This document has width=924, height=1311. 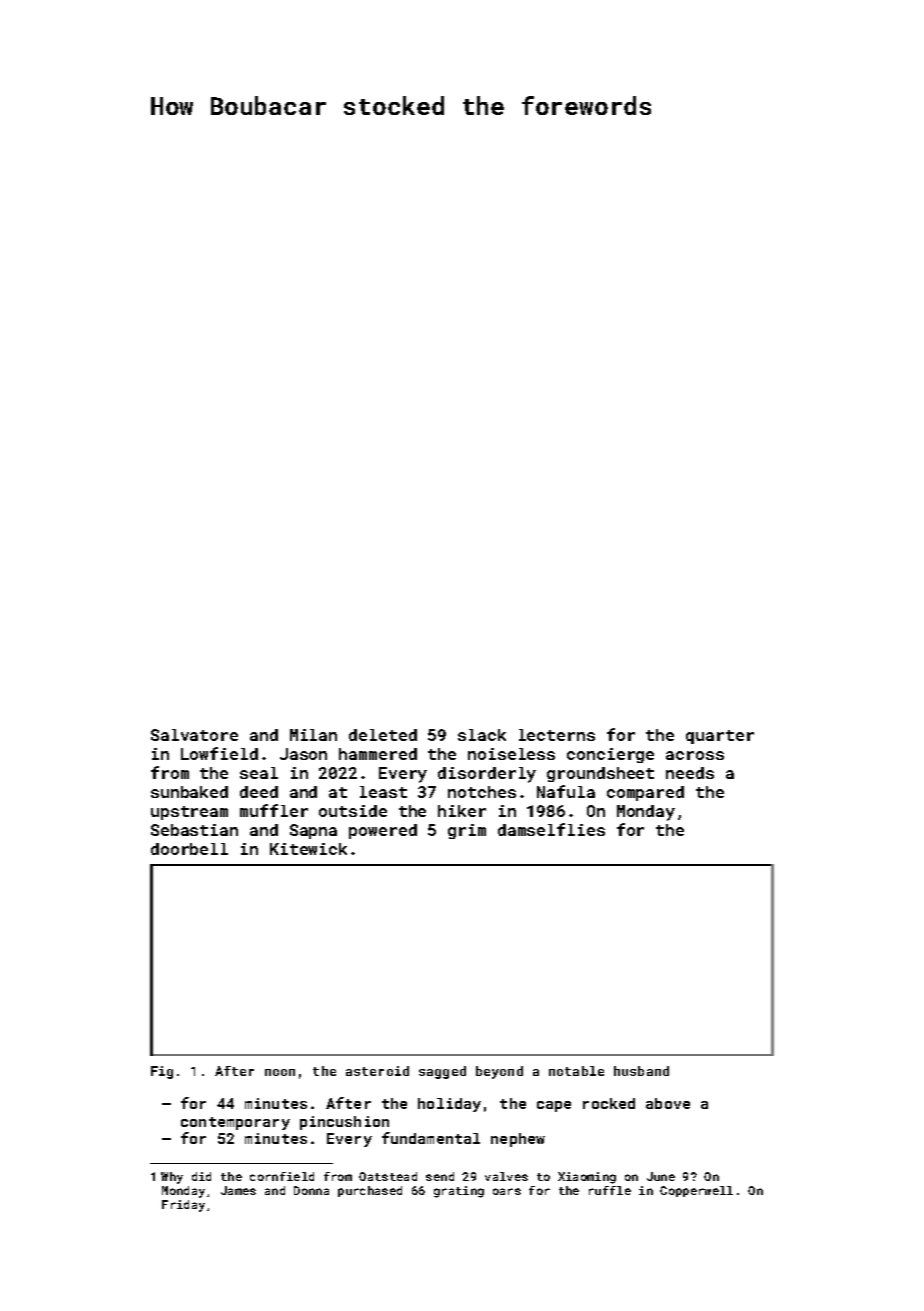 What do you see at coordinates (645, 793) in the document?
I see `compared` at bounding box center [645, 793].
